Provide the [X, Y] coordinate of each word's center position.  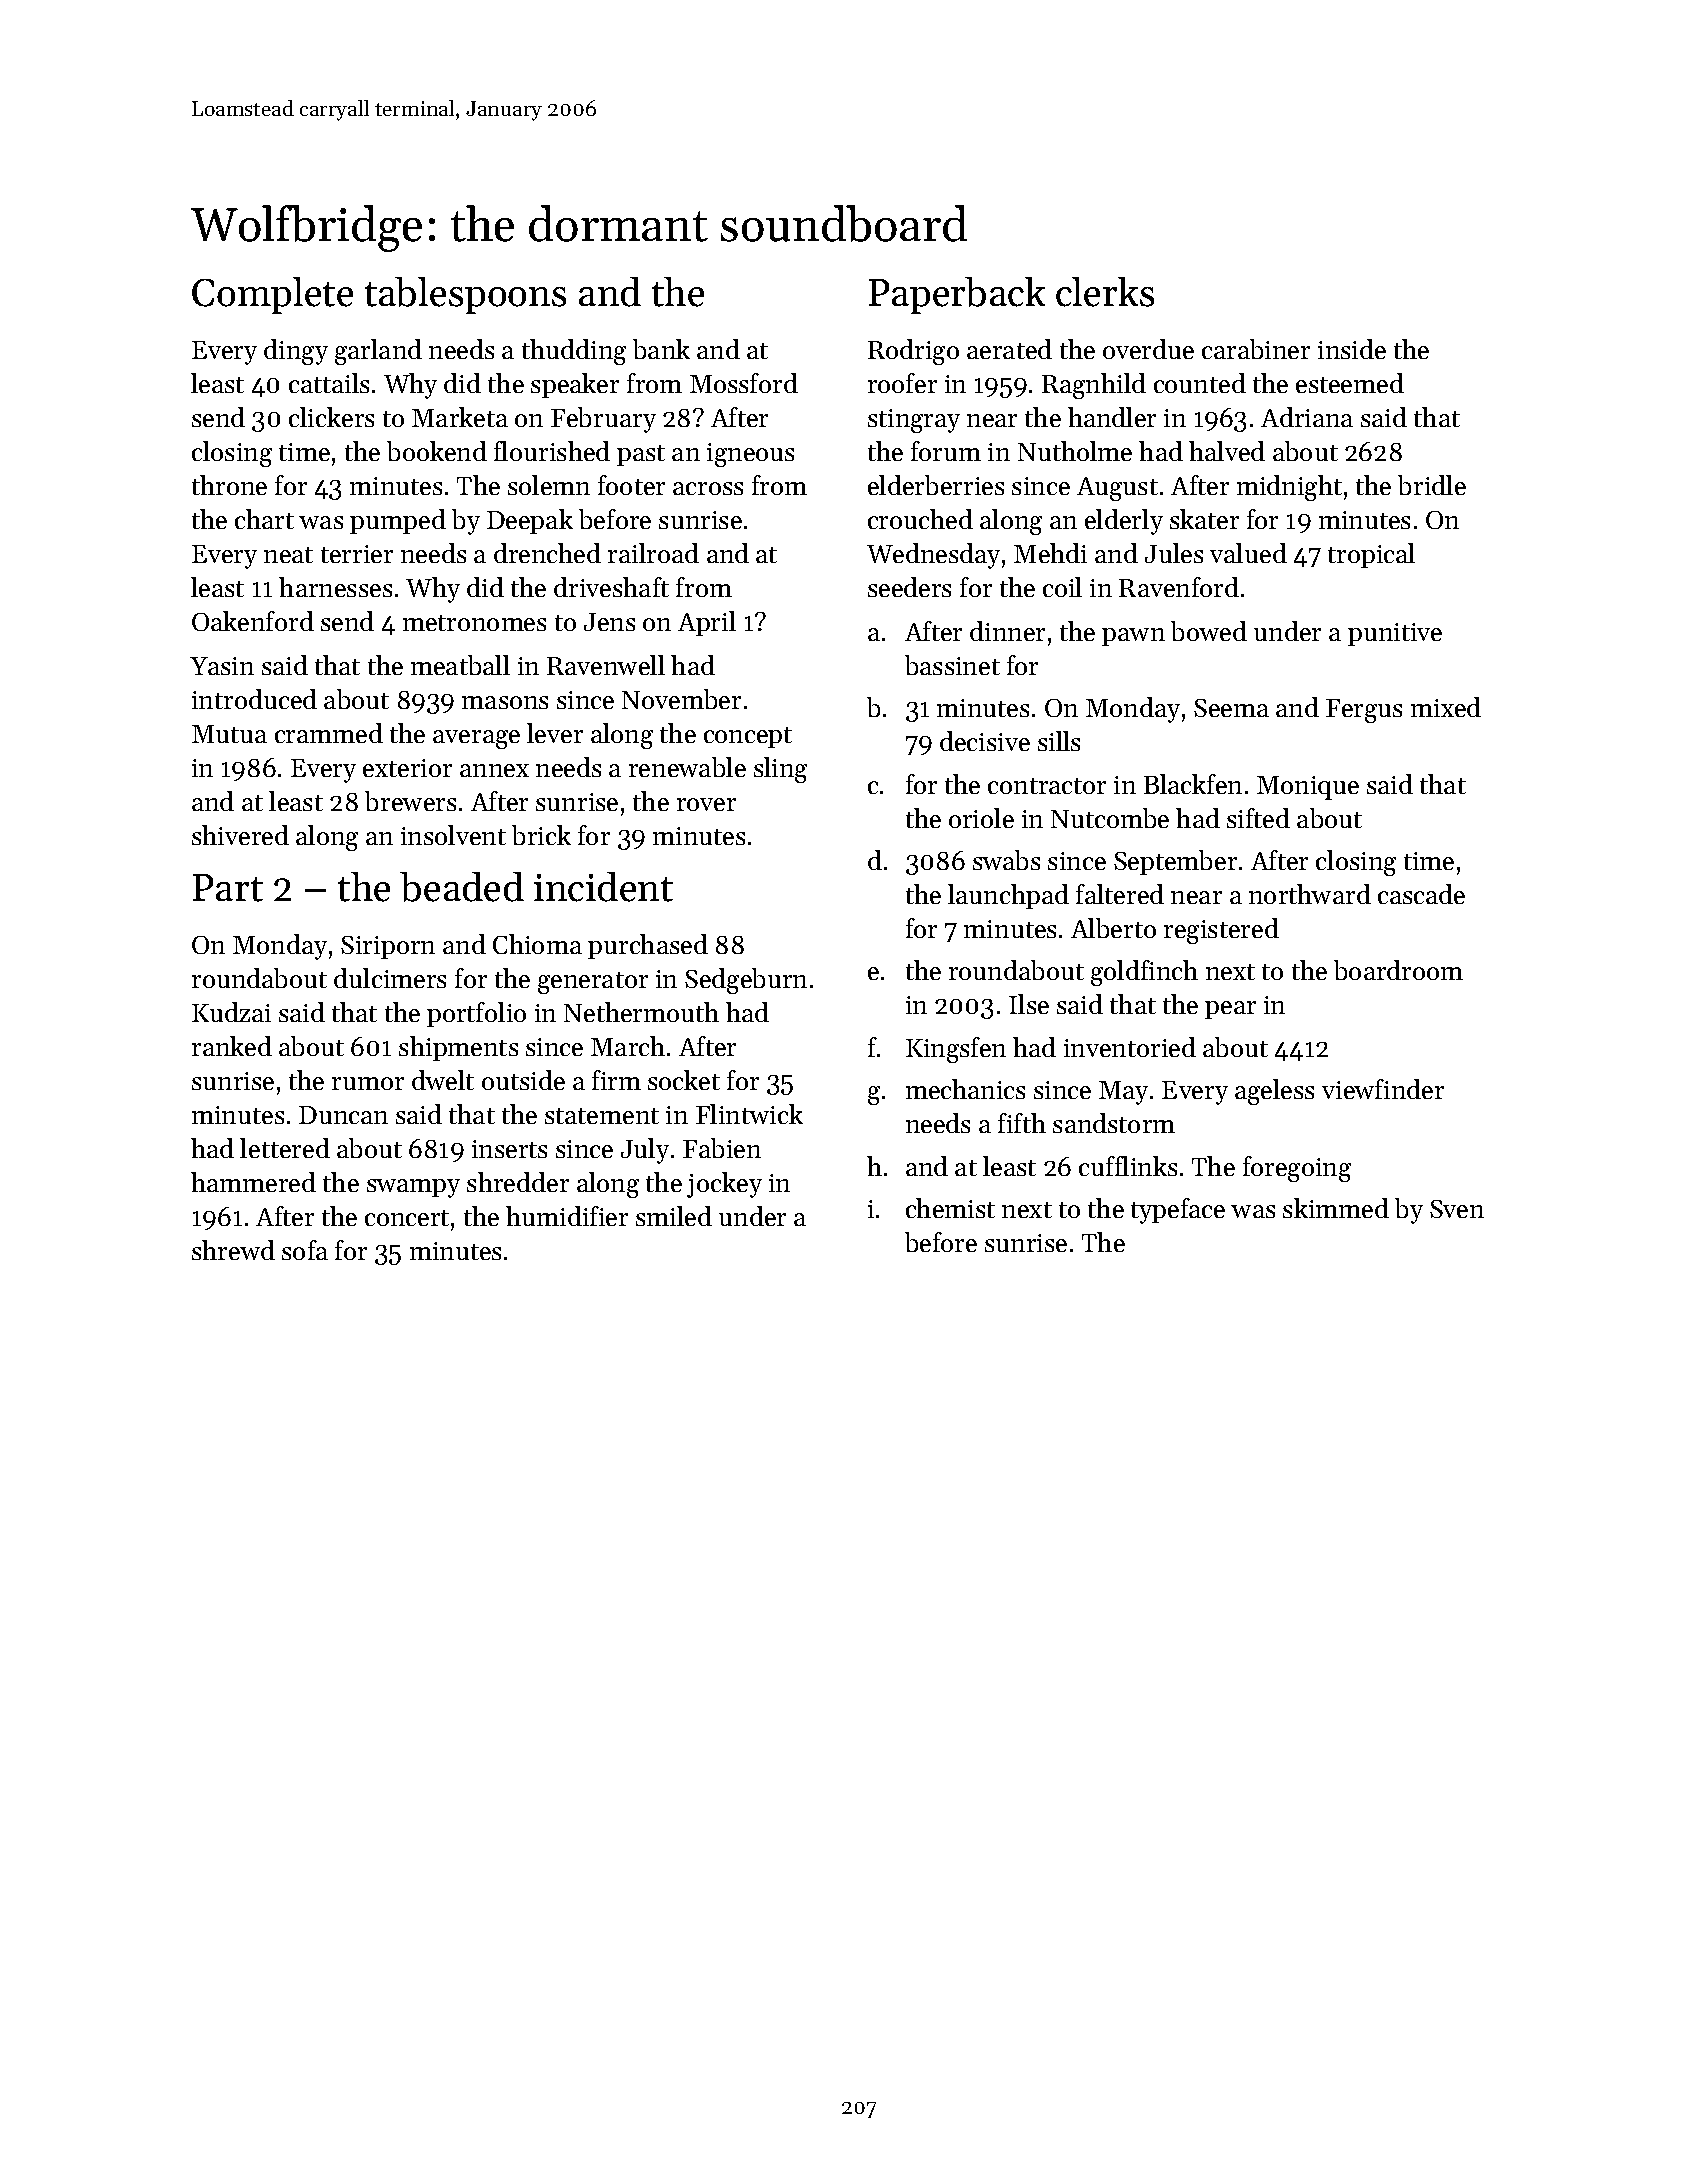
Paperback [957, 295]
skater [1204, 519]
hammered [253, 1182]
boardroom [1398, 970]
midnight [1289, 488]
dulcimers [390, 978]
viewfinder [1383, 1089]
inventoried [1130, 1047]
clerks [1105, 292]
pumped [398, 521]
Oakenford [253, 621]
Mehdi [1050, 553]
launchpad [1008, 896]
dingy [296, 352]
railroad [653, 553]
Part [228, 888]
